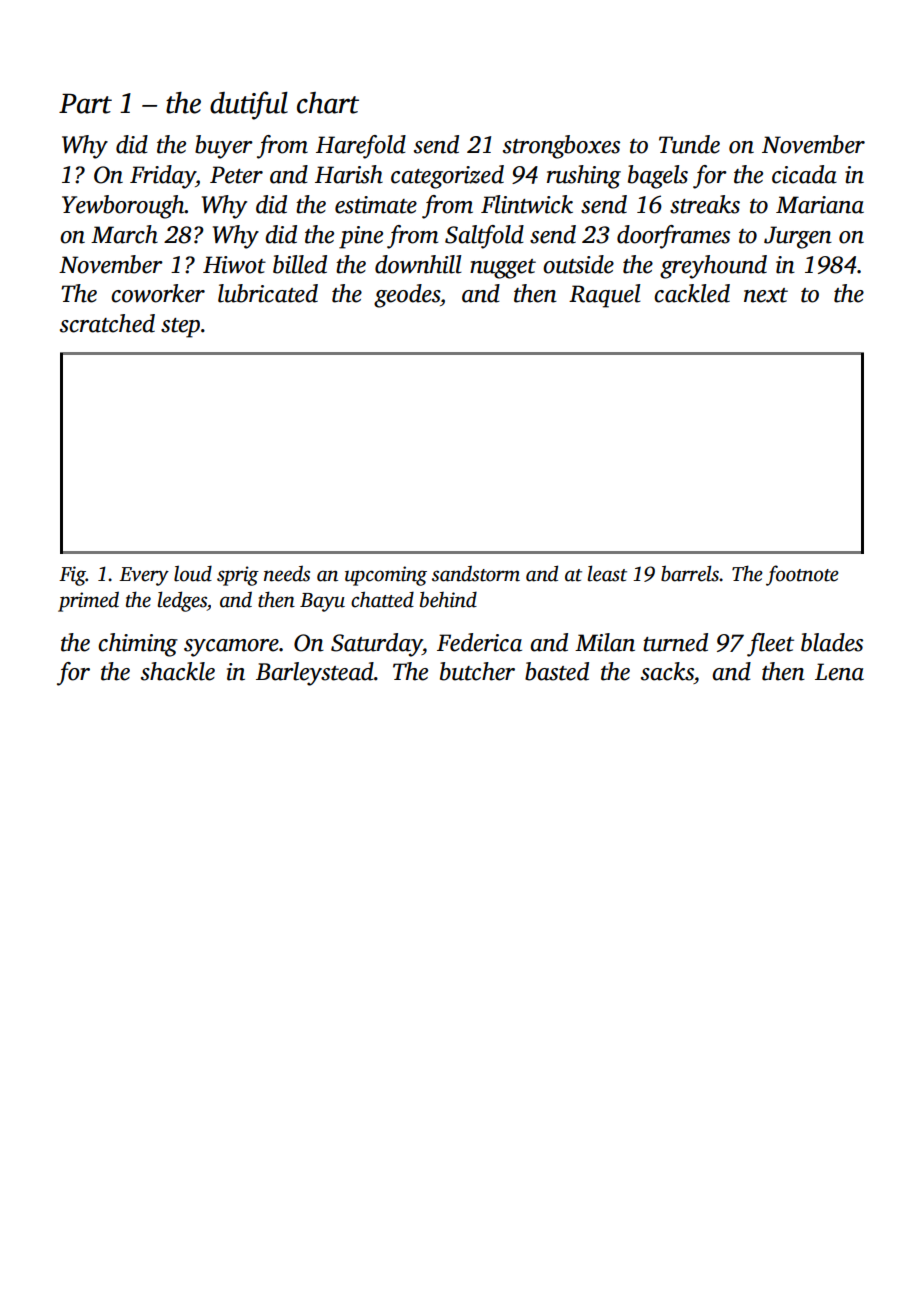  Describe the element at coordinates (180, 328) in the screenshot. I see `step` at that location.
